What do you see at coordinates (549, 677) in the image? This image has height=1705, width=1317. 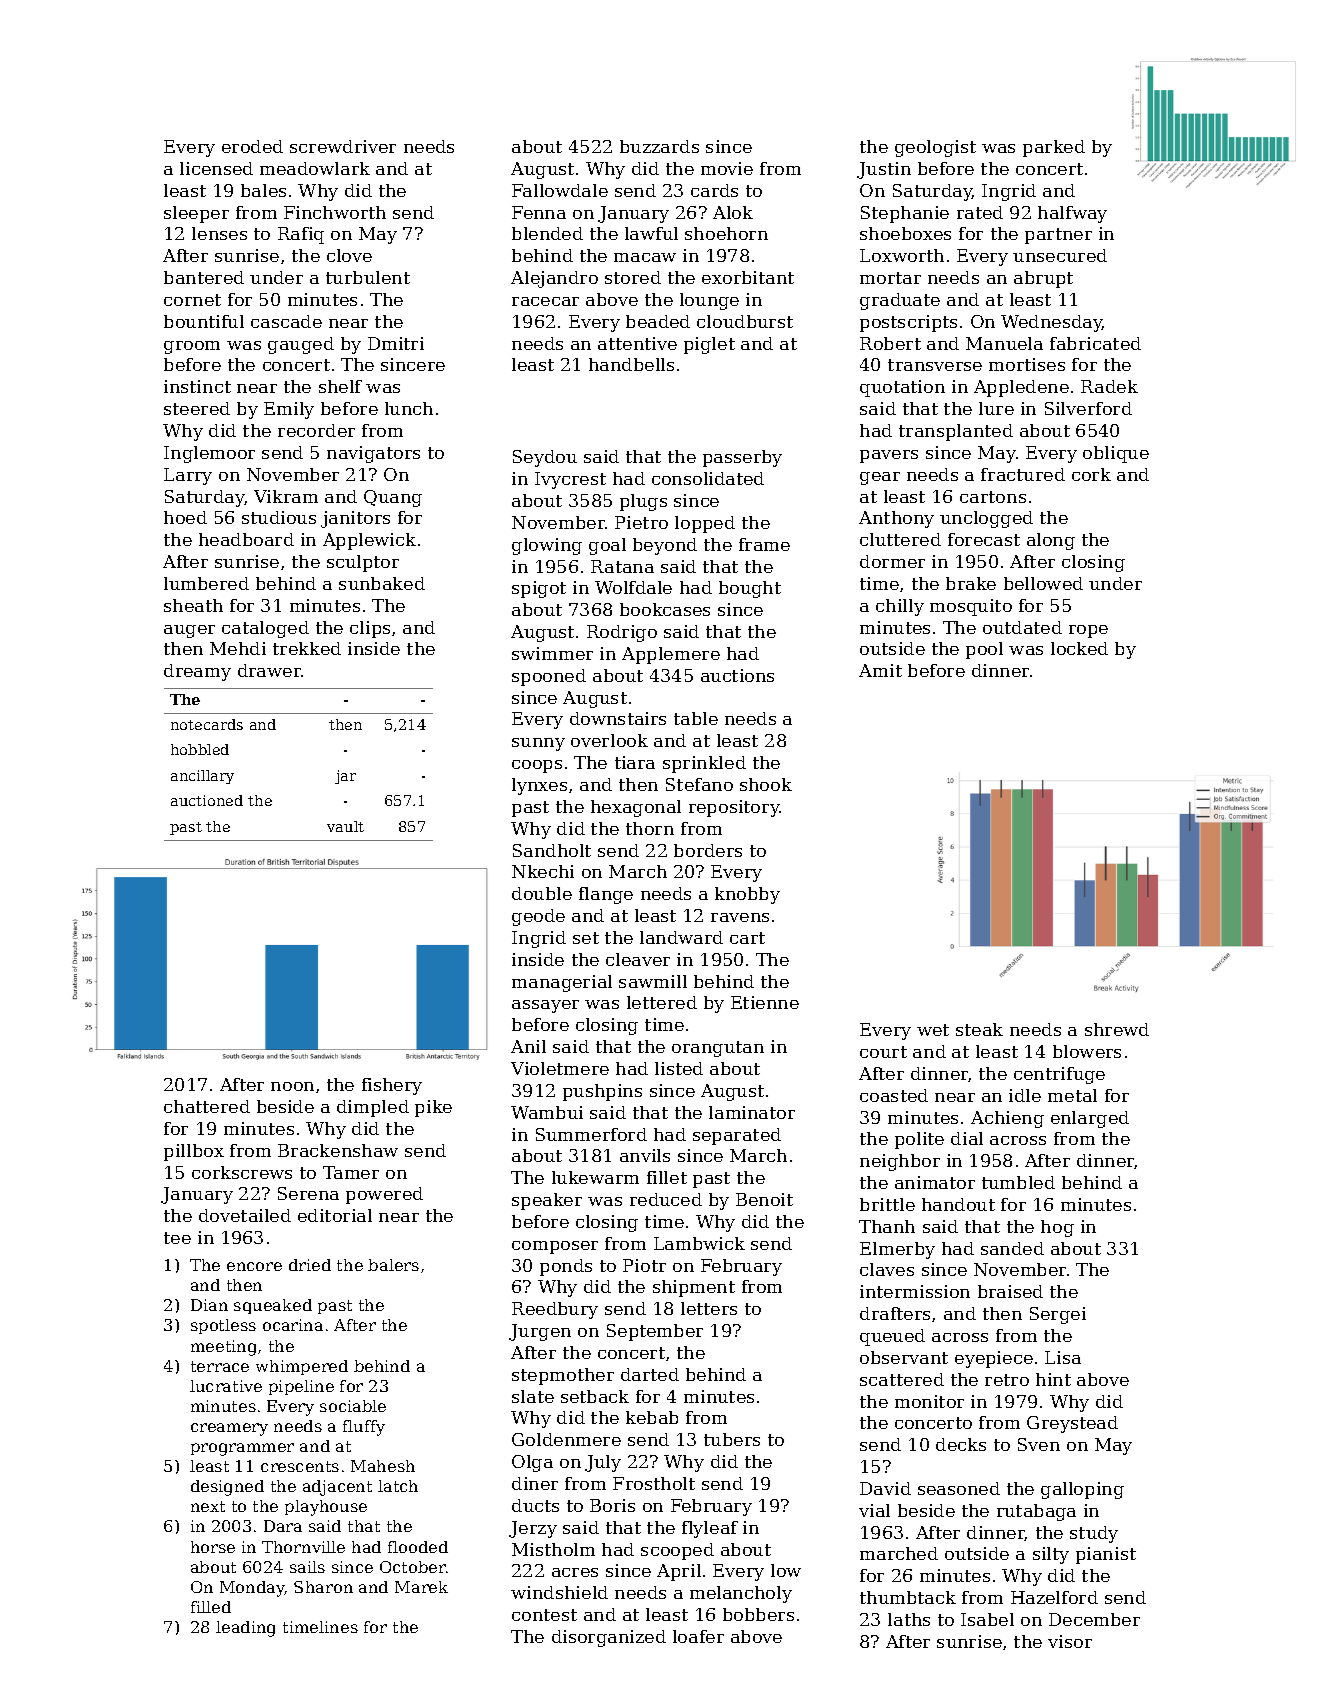 I see `spooned` at bounding box center [549, 677].
